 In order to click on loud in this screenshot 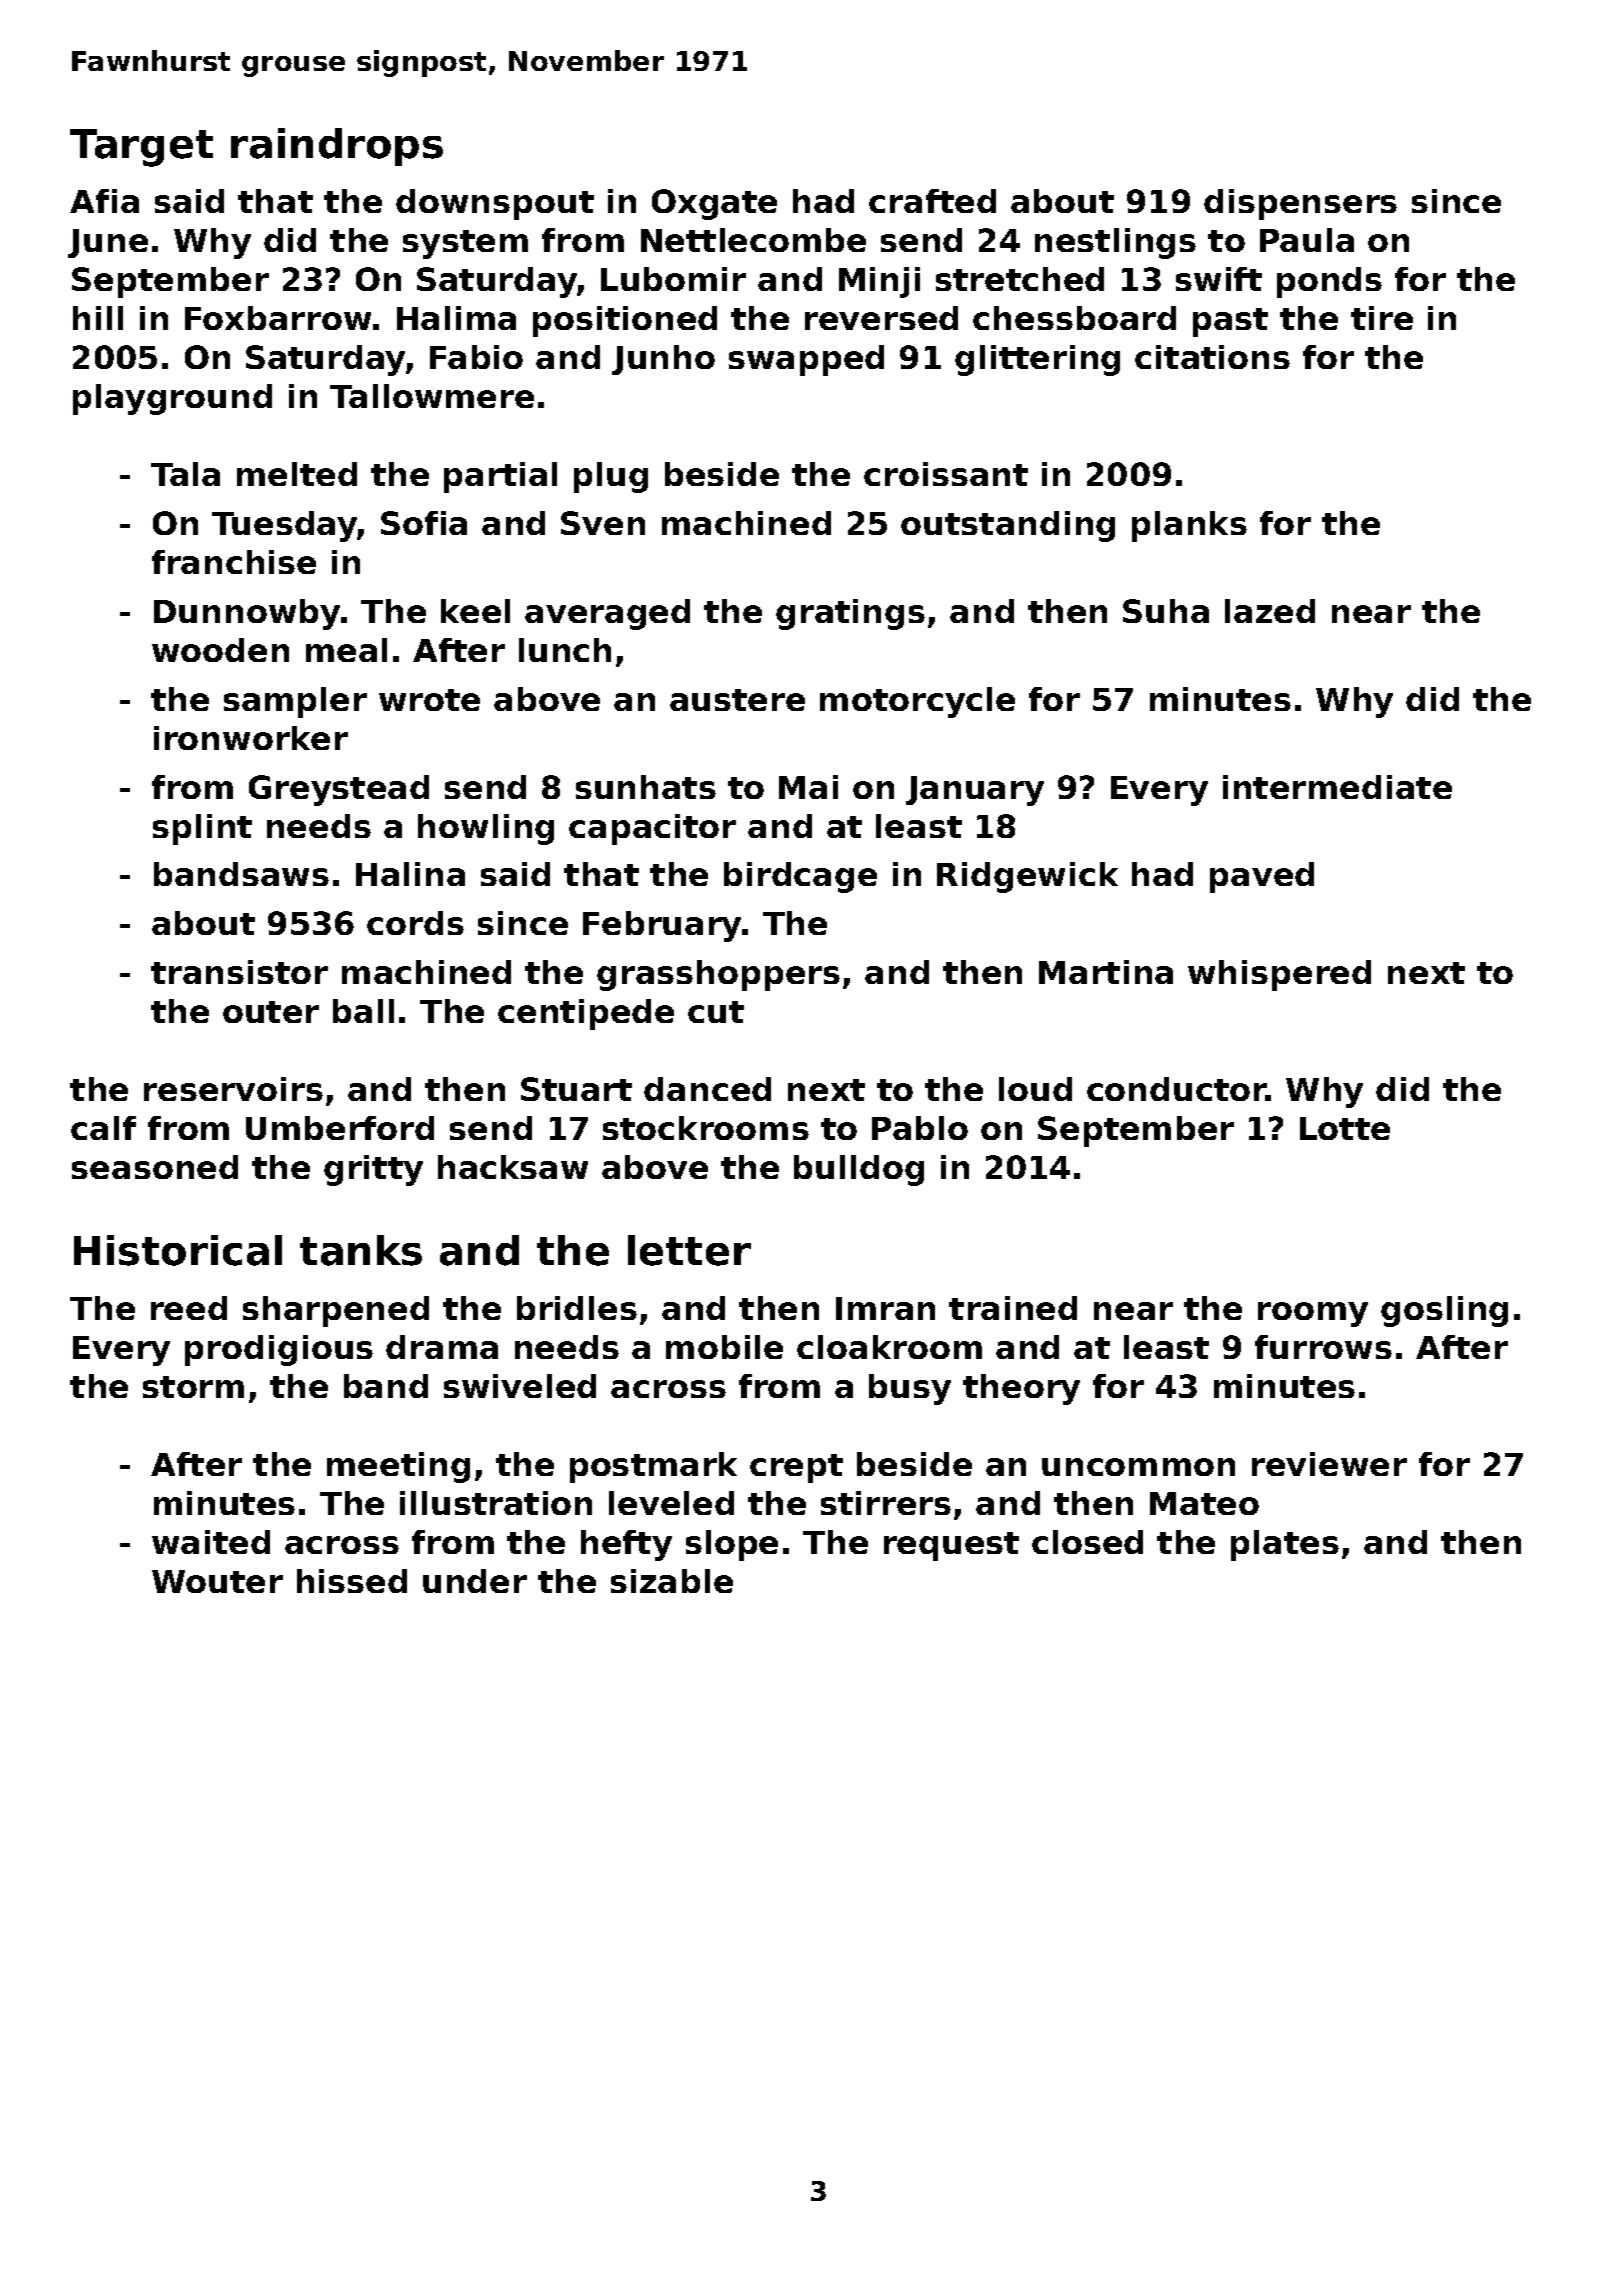, I will do `click(1035, 1089)`.
